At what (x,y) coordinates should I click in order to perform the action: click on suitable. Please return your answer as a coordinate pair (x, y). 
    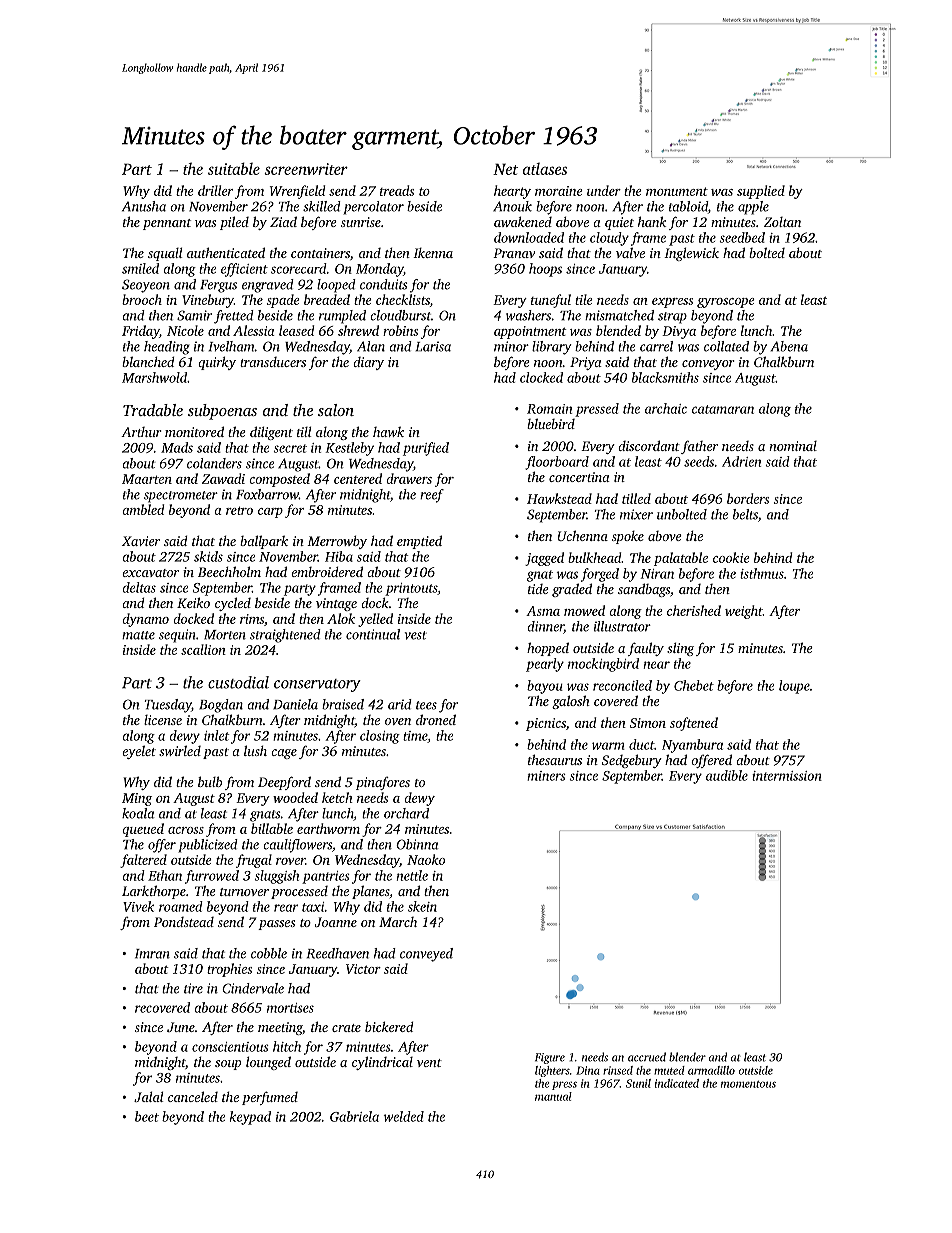
    Looking at the image, I should click on (234, 168).
